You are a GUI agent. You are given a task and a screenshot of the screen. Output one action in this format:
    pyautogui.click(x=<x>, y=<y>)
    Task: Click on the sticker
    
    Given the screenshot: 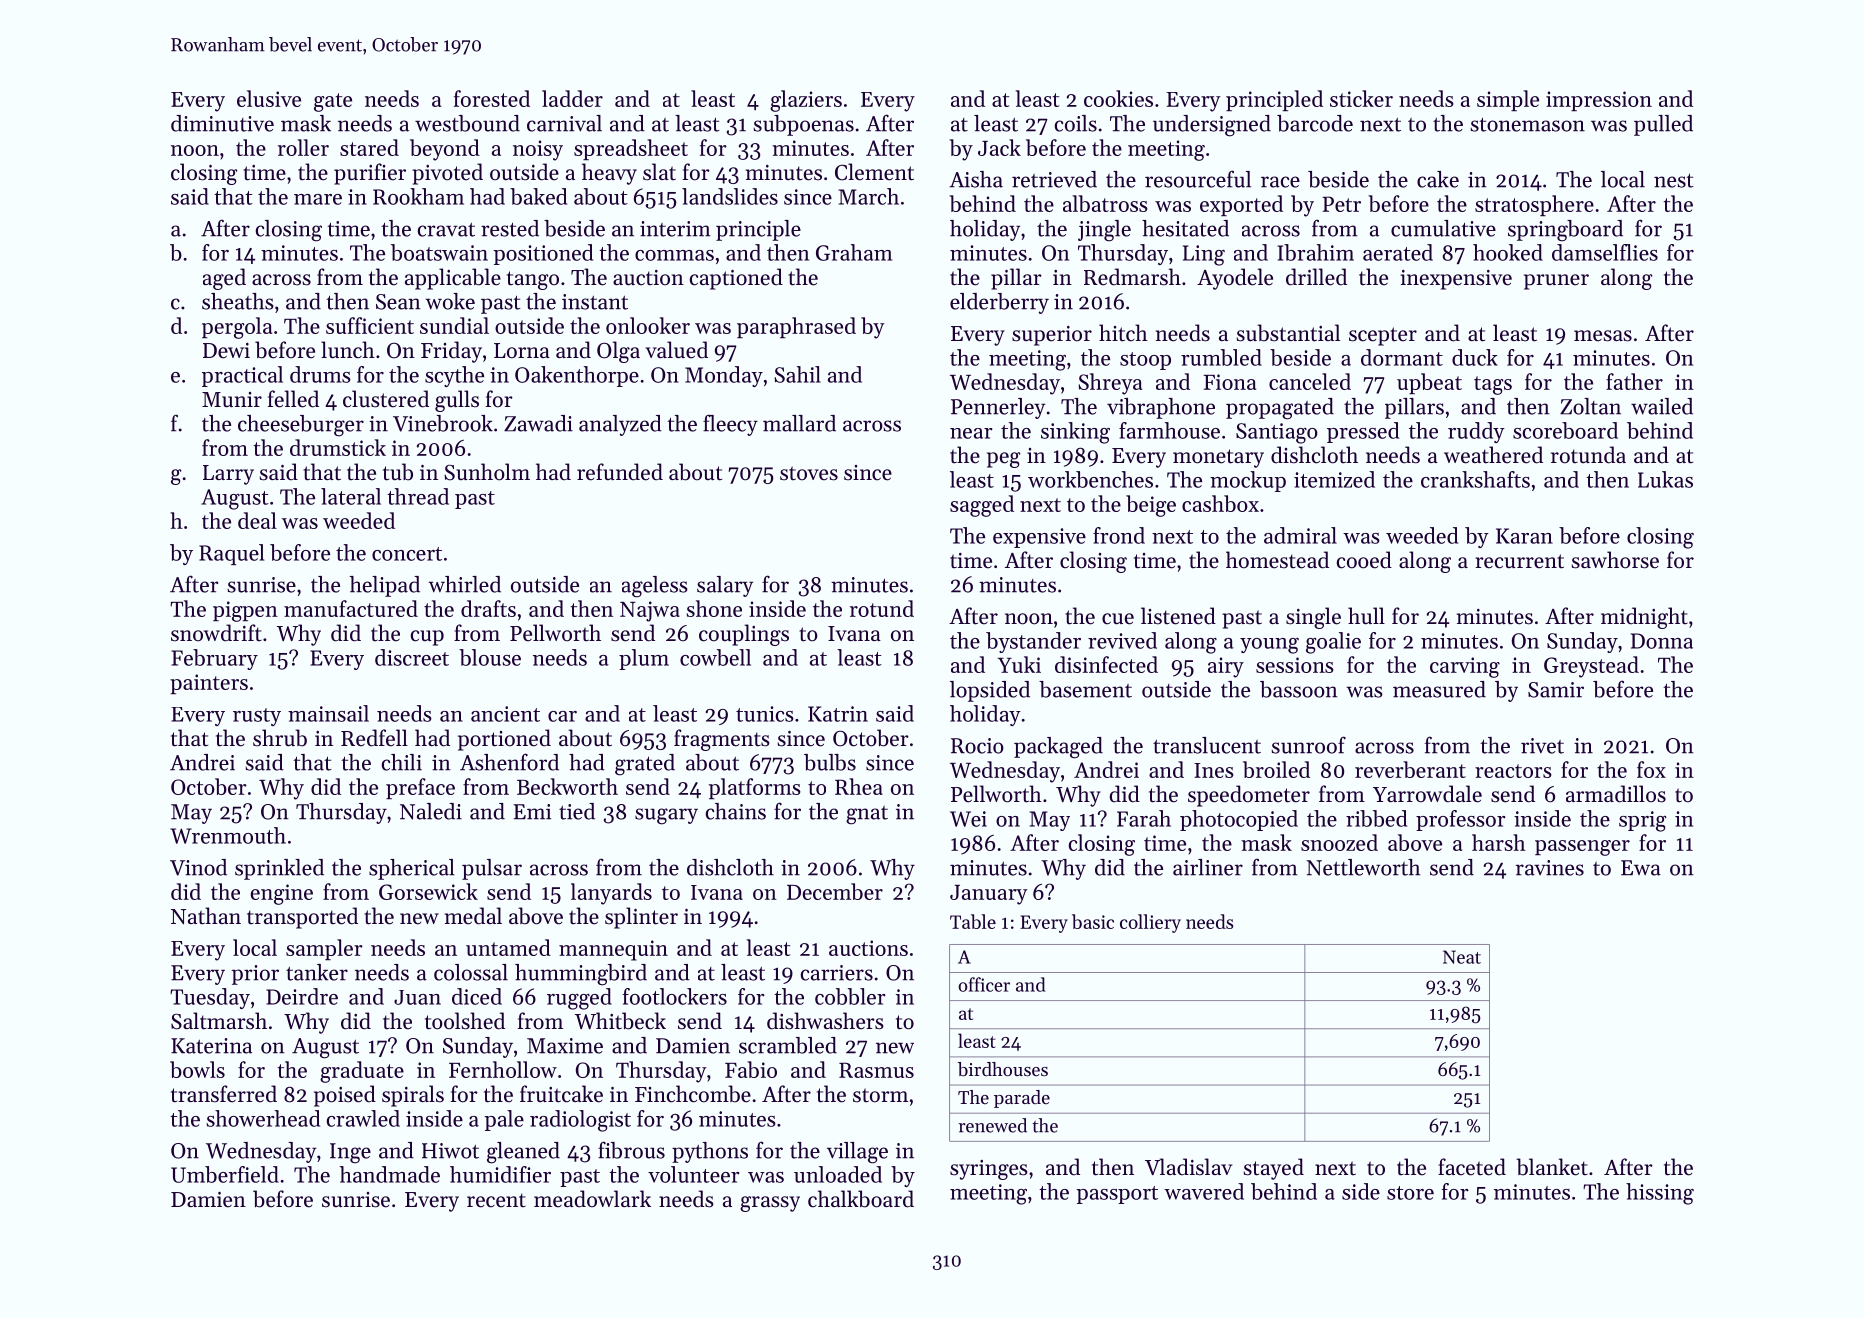 What is the action you would take?
    pyautogui.click(x=1361, y=98)
